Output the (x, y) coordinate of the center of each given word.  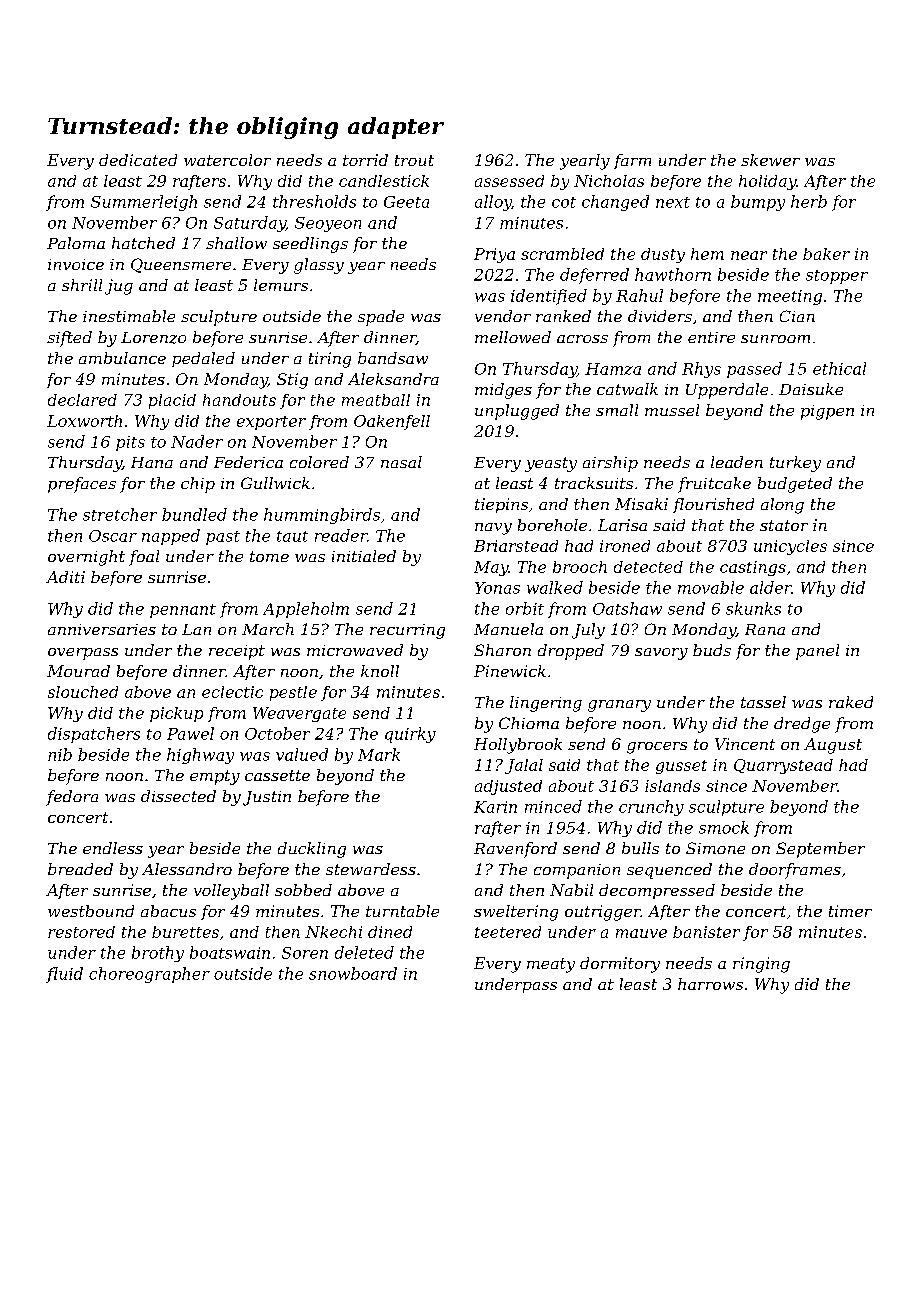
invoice (76, 264)
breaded (80, 869)
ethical (839, 368)
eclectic (232, 692)
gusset (681, 767)
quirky (410, 735)
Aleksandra (393, 379)
